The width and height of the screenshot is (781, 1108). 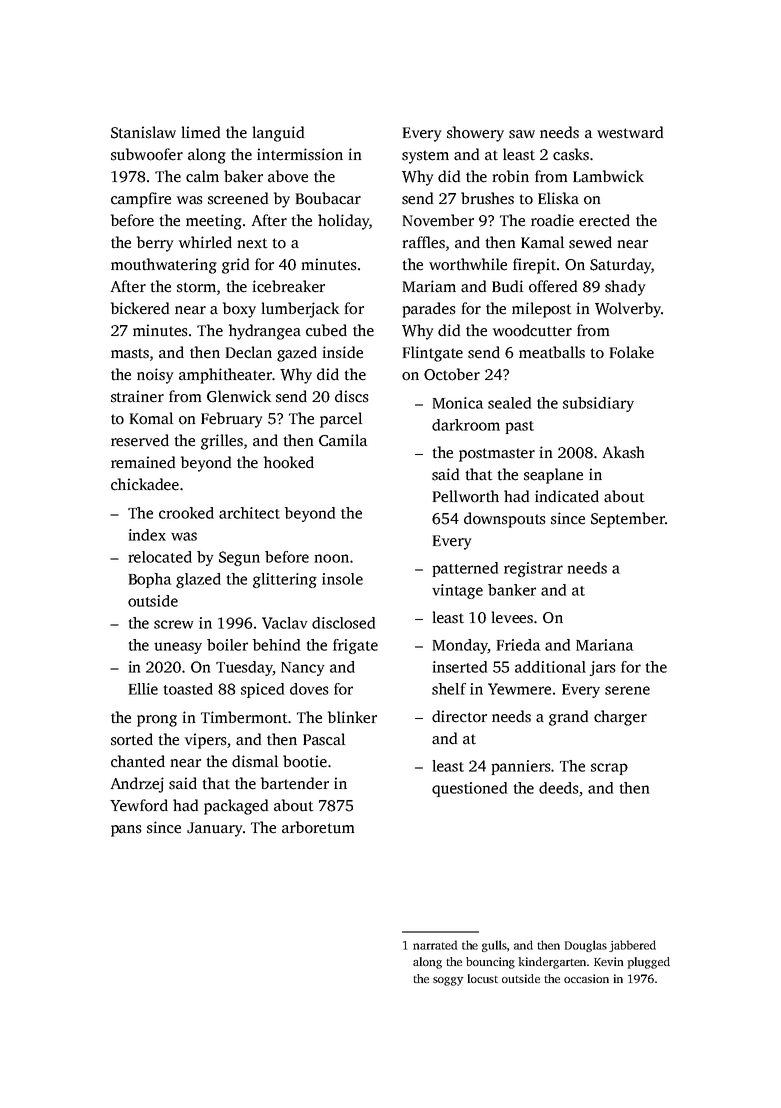 I want to click on relocated, so click(x=160, y=557).
